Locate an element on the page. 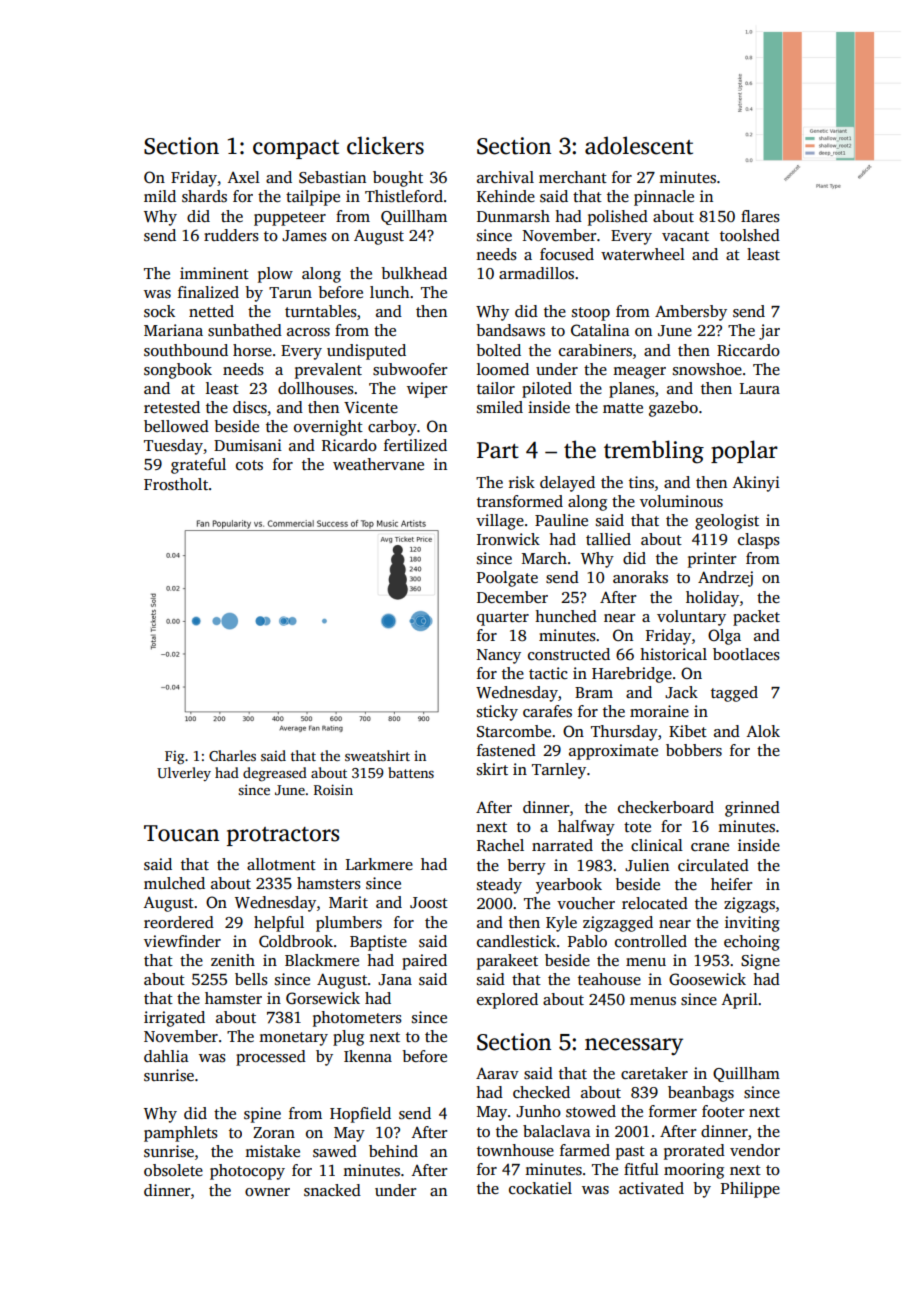  compact is located at coordinates (296, 149).
